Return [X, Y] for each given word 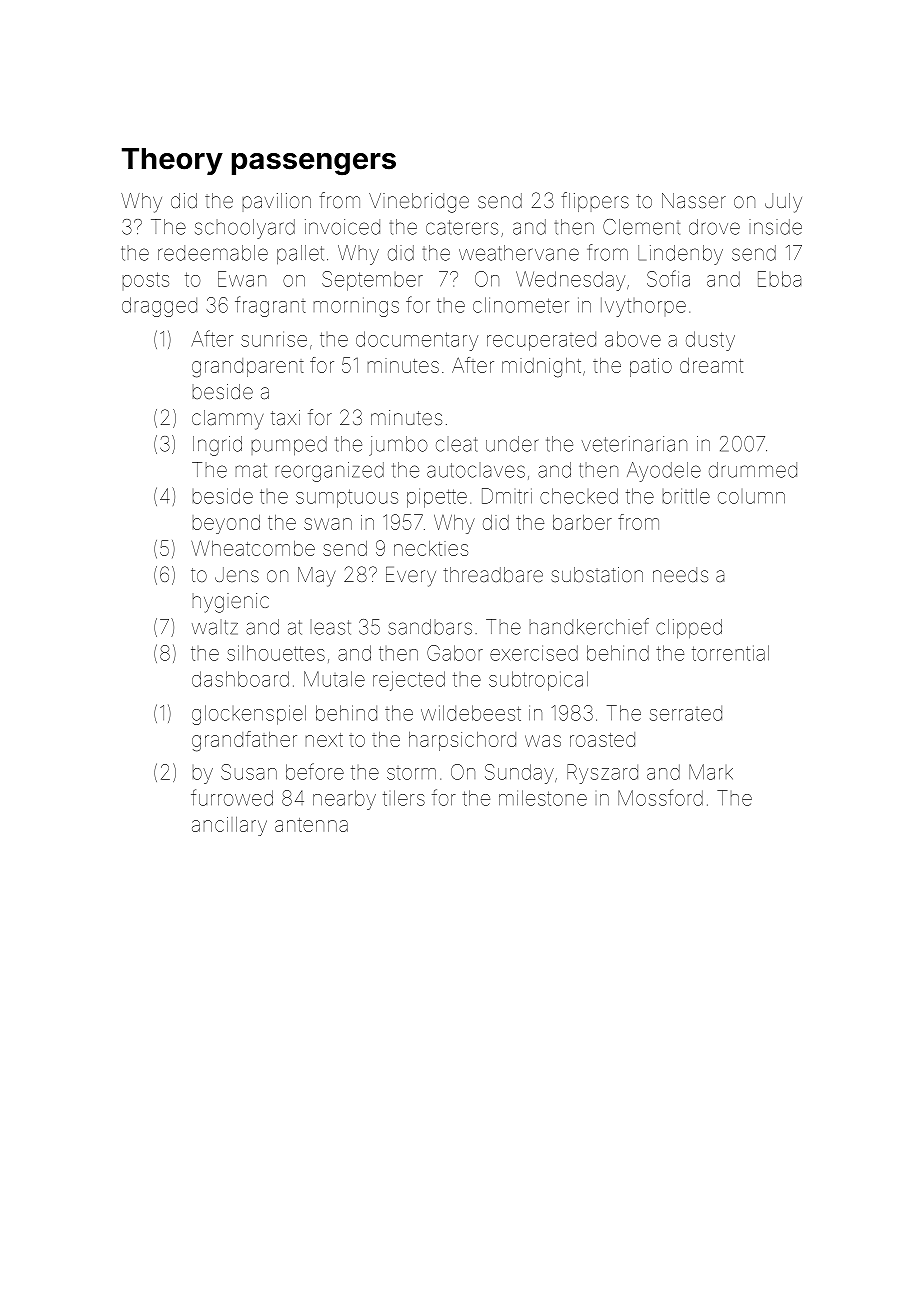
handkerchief [589, 626]
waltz [215, 627]
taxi [285, 417]
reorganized [330, 472]
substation [597, 574]
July [783, 203]
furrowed [232, 797]
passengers [314, 164]
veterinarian [634, 444]
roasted [602, 739]
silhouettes [276, 653]
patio [651, 367]
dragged [159, 307]
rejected [409, 681]
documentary [417, 341]
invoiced [342, 227]
